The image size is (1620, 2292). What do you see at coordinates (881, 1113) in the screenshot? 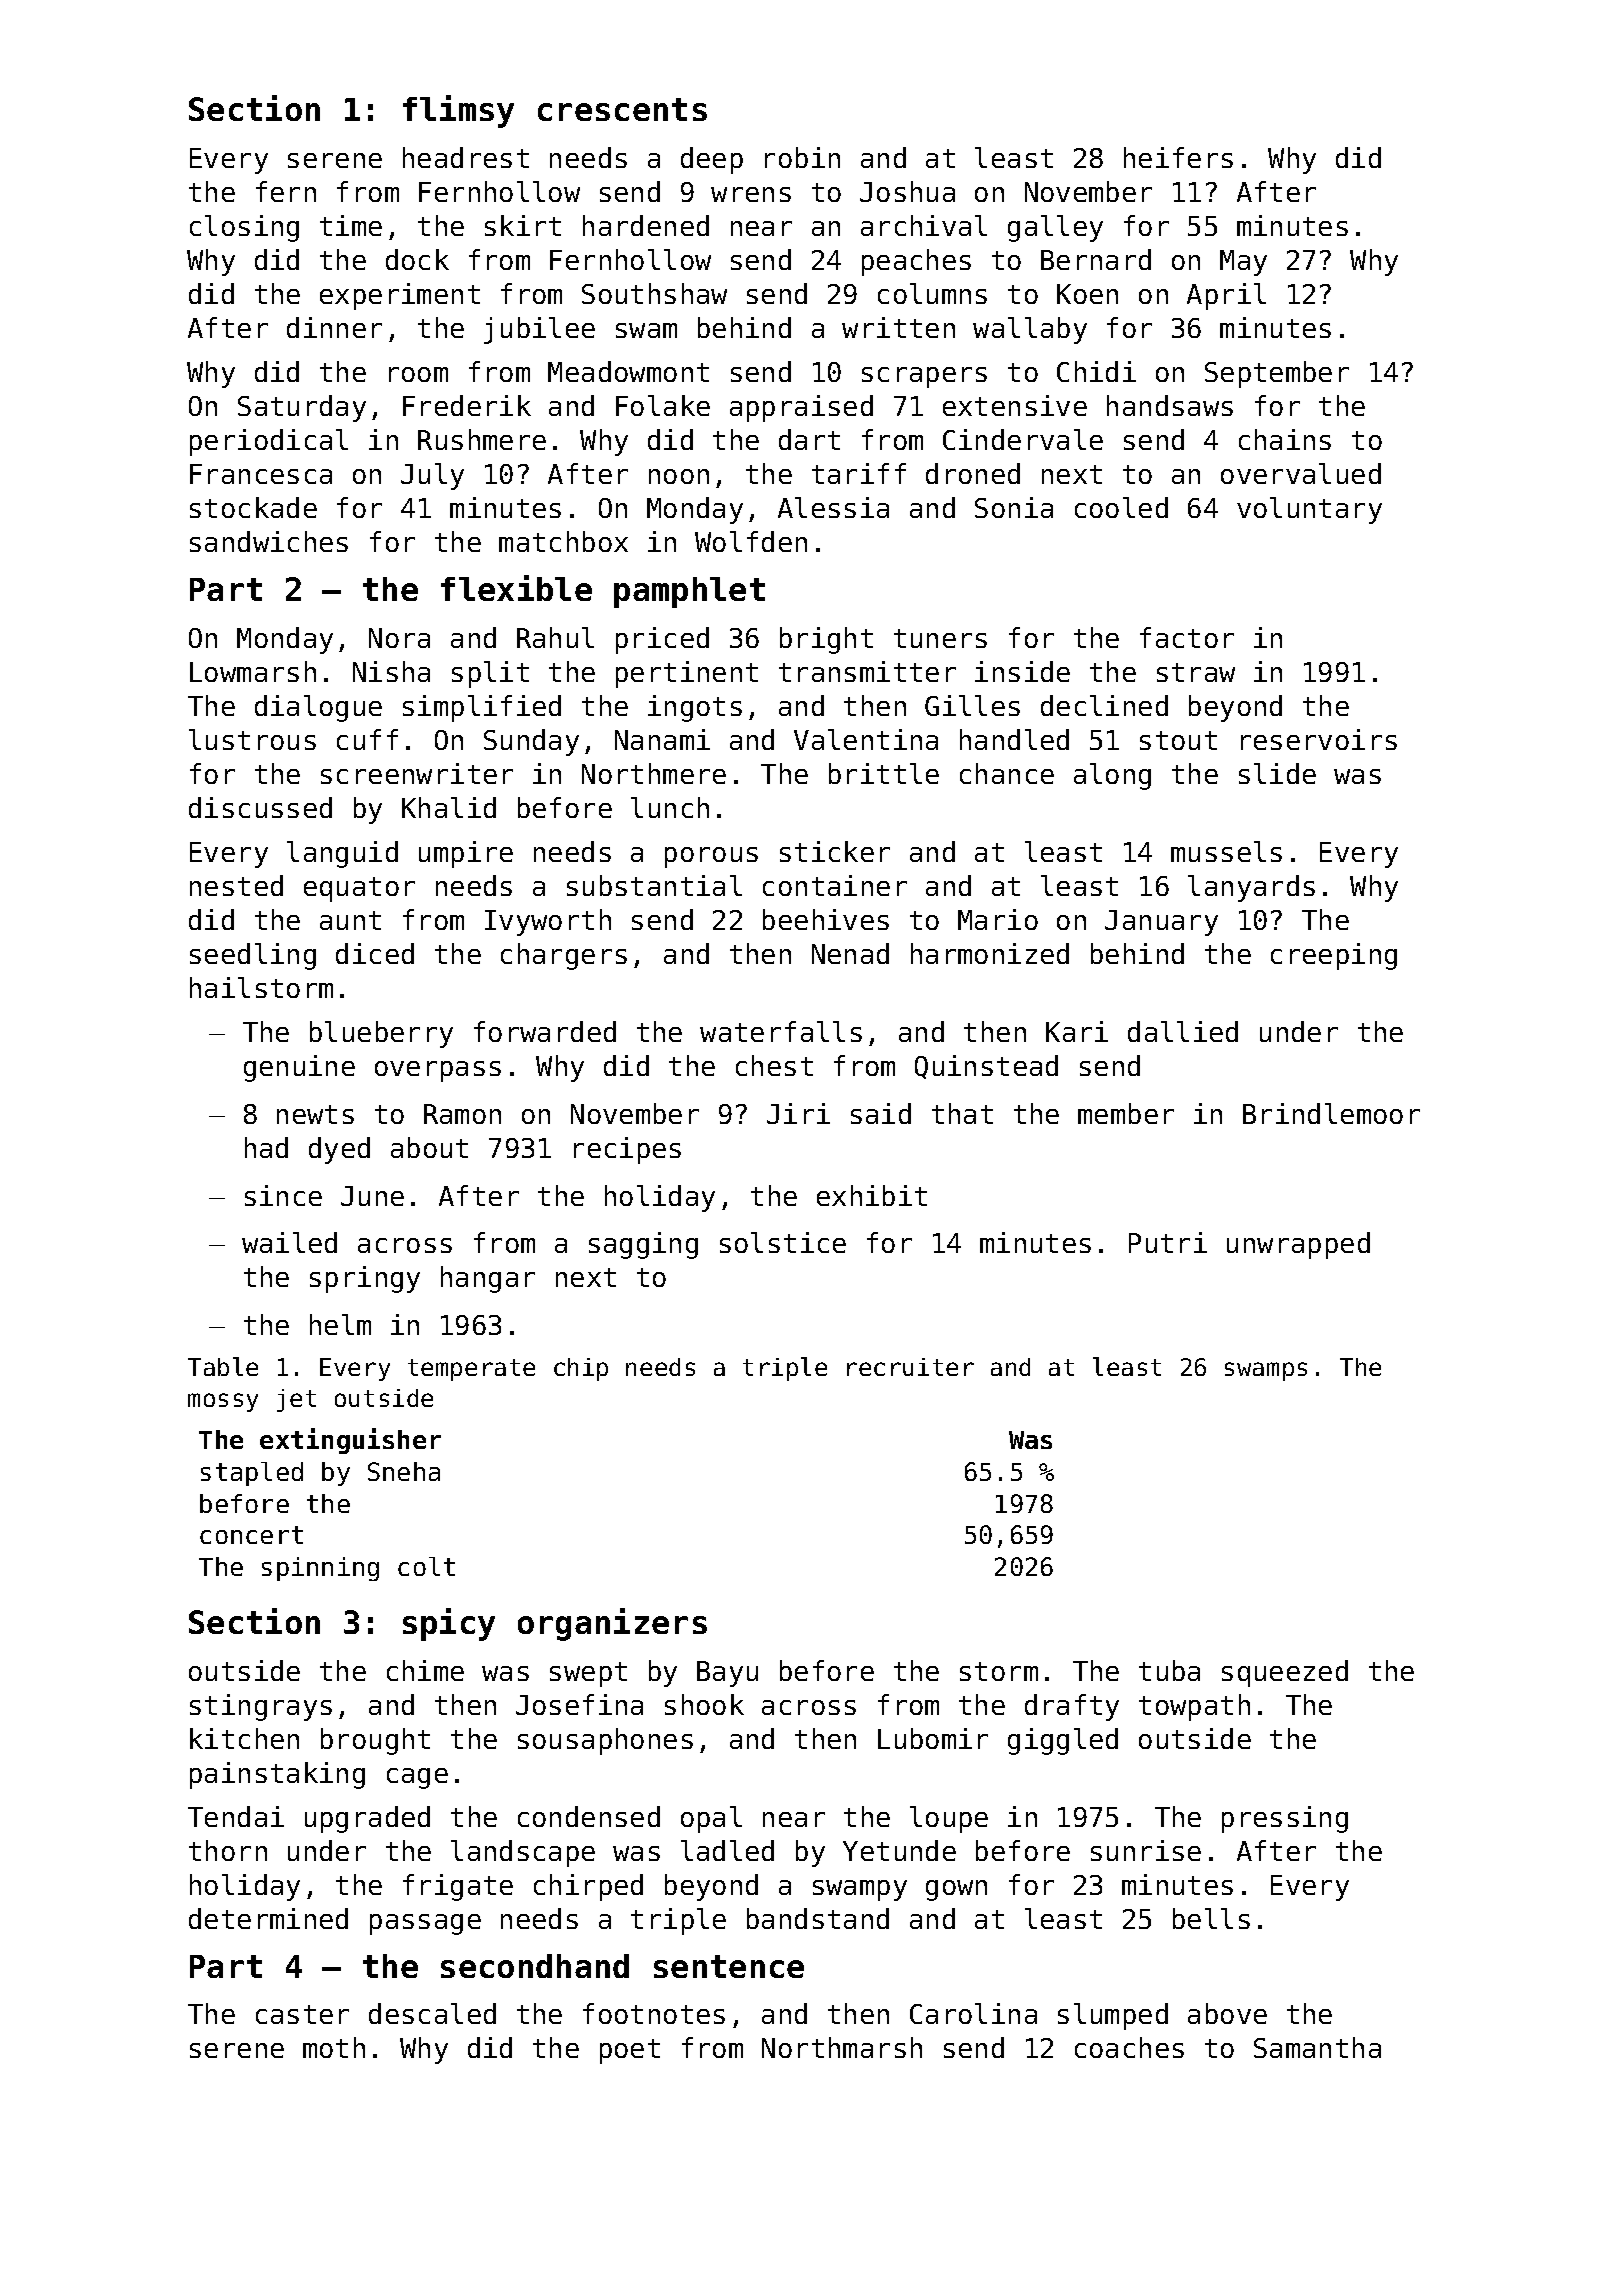
I see `said` at bounding box center [881, 1113].
